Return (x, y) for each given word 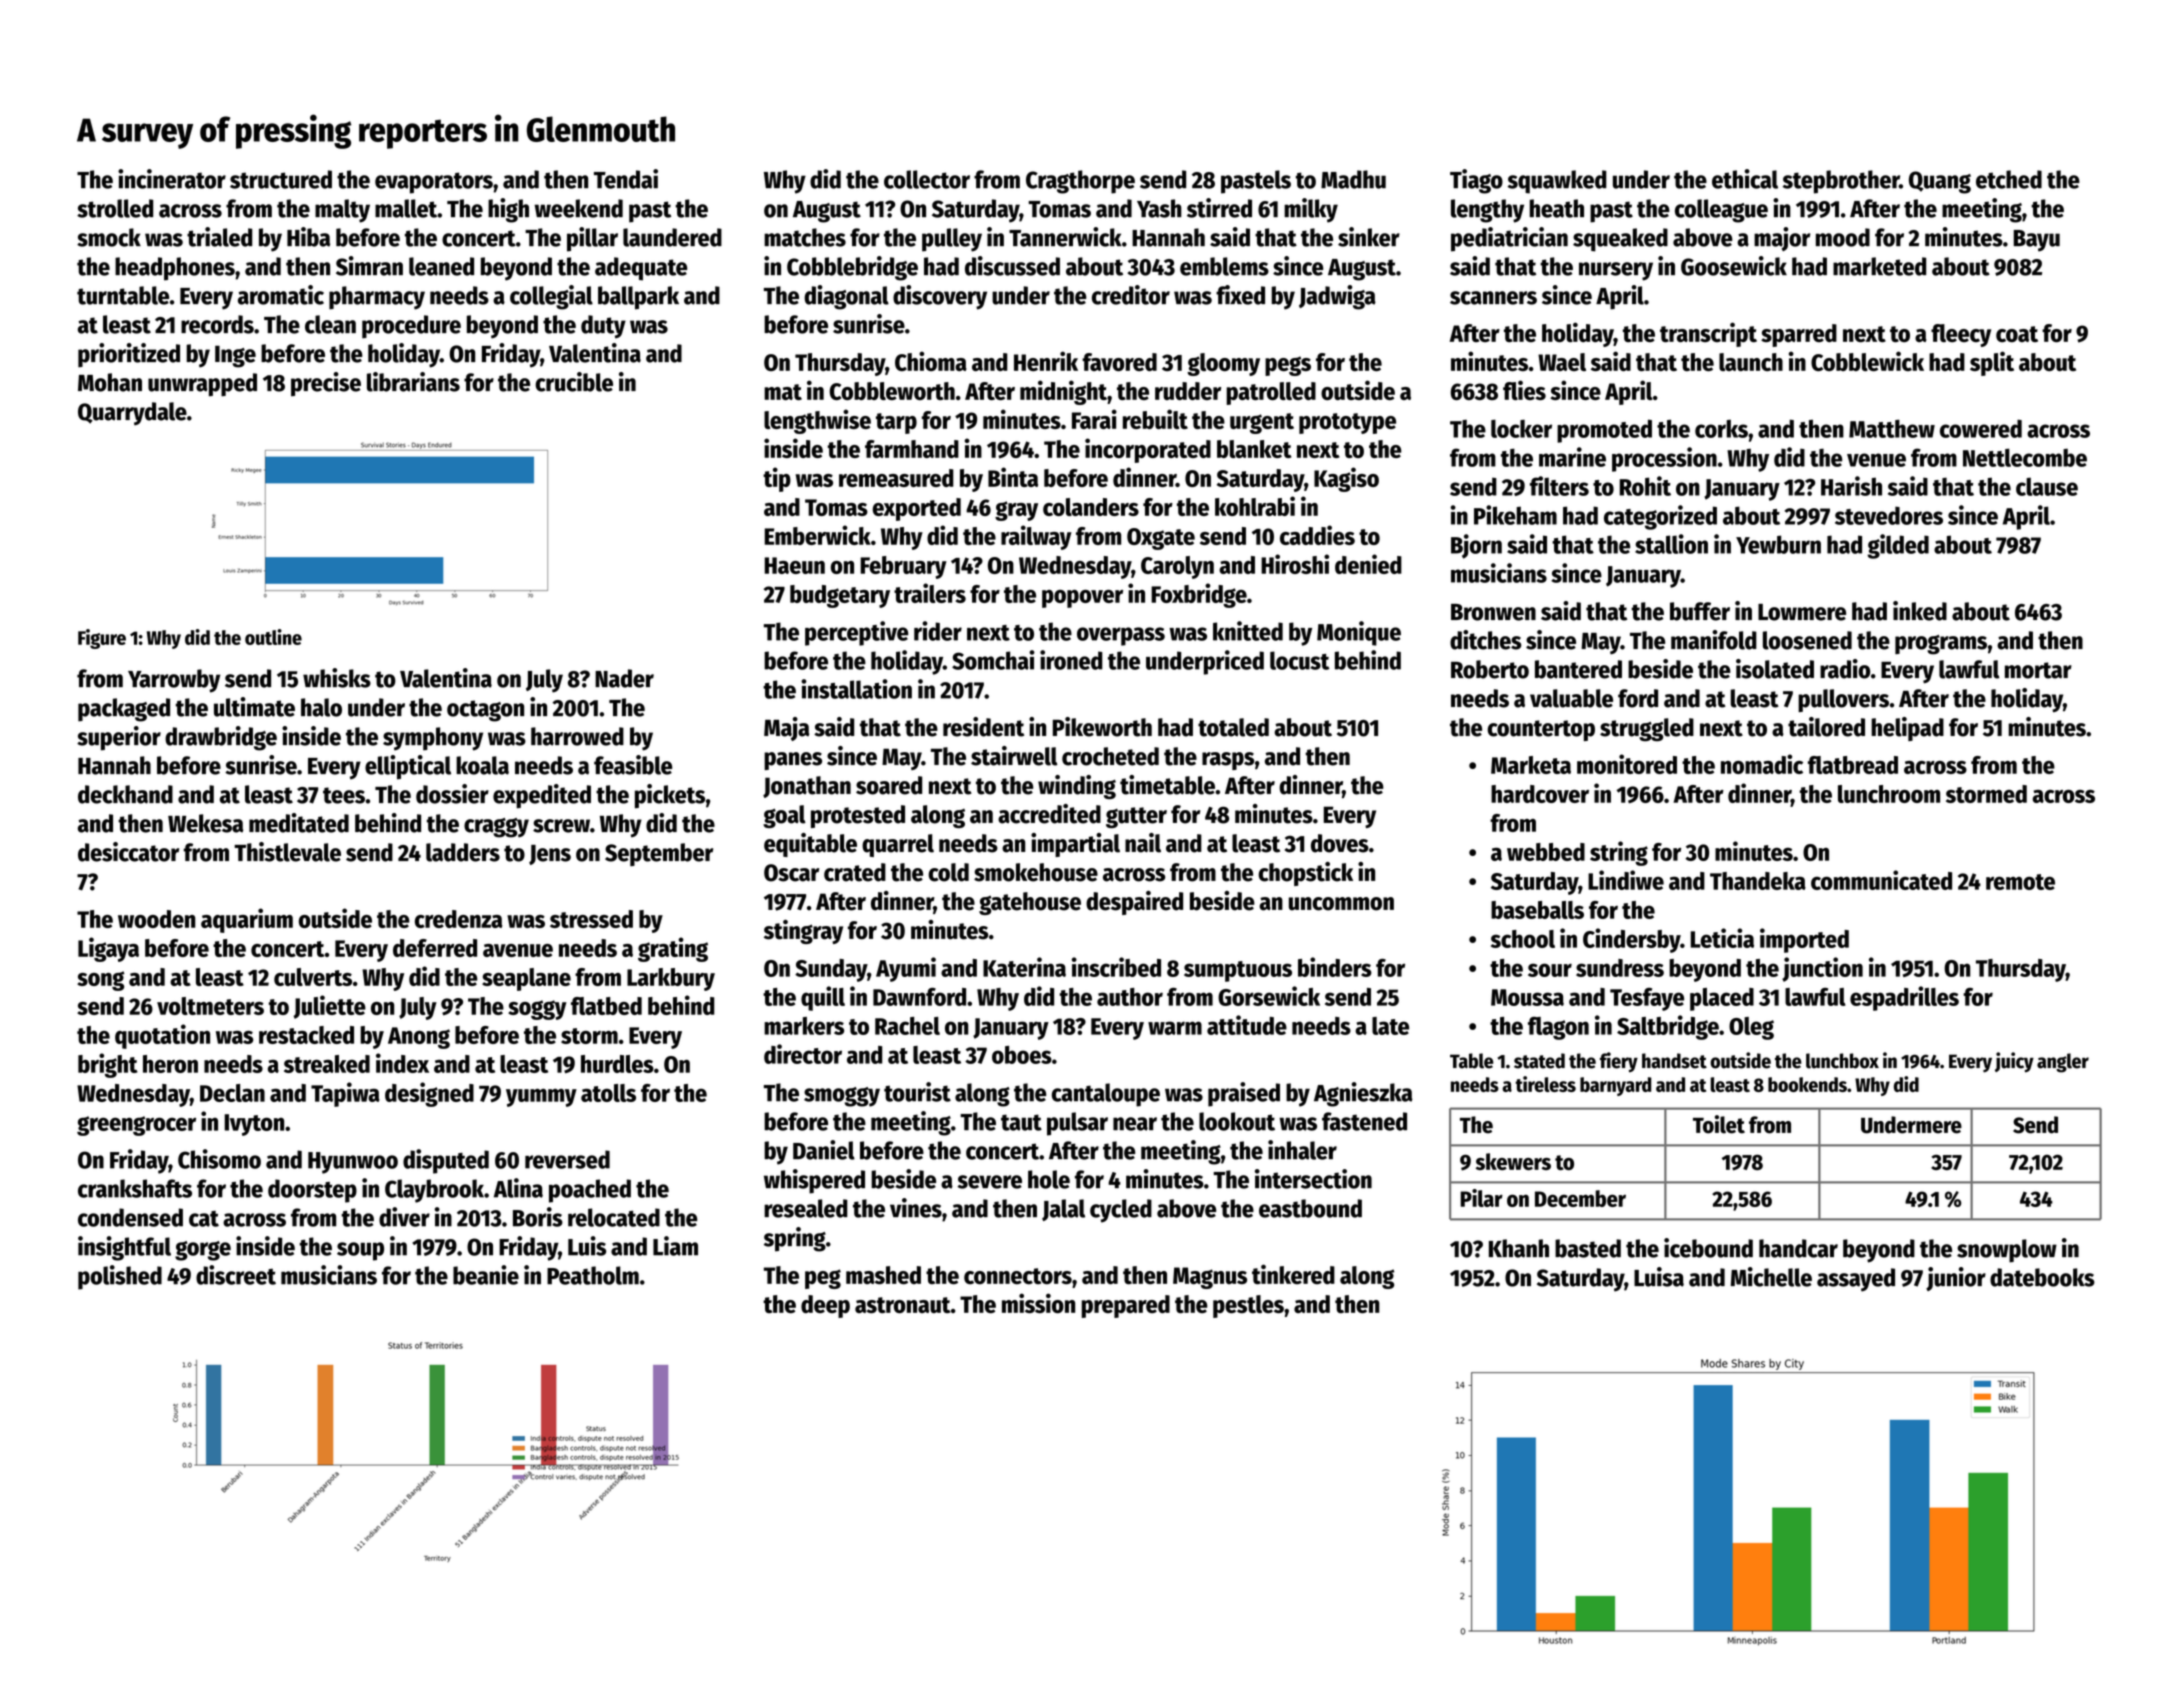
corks (1721, 429)
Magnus (1210, 1278)
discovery (940, 297)
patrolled (1271, 393)
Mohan (110, 382)
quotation (162, 1036)
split (1992, 363)
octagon (485, 711)
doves (1340, 843)
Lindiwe (1626, 880)
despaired (1134, 903)
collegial (551, 297)
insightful (124, 1248)
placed (1722, 999)
